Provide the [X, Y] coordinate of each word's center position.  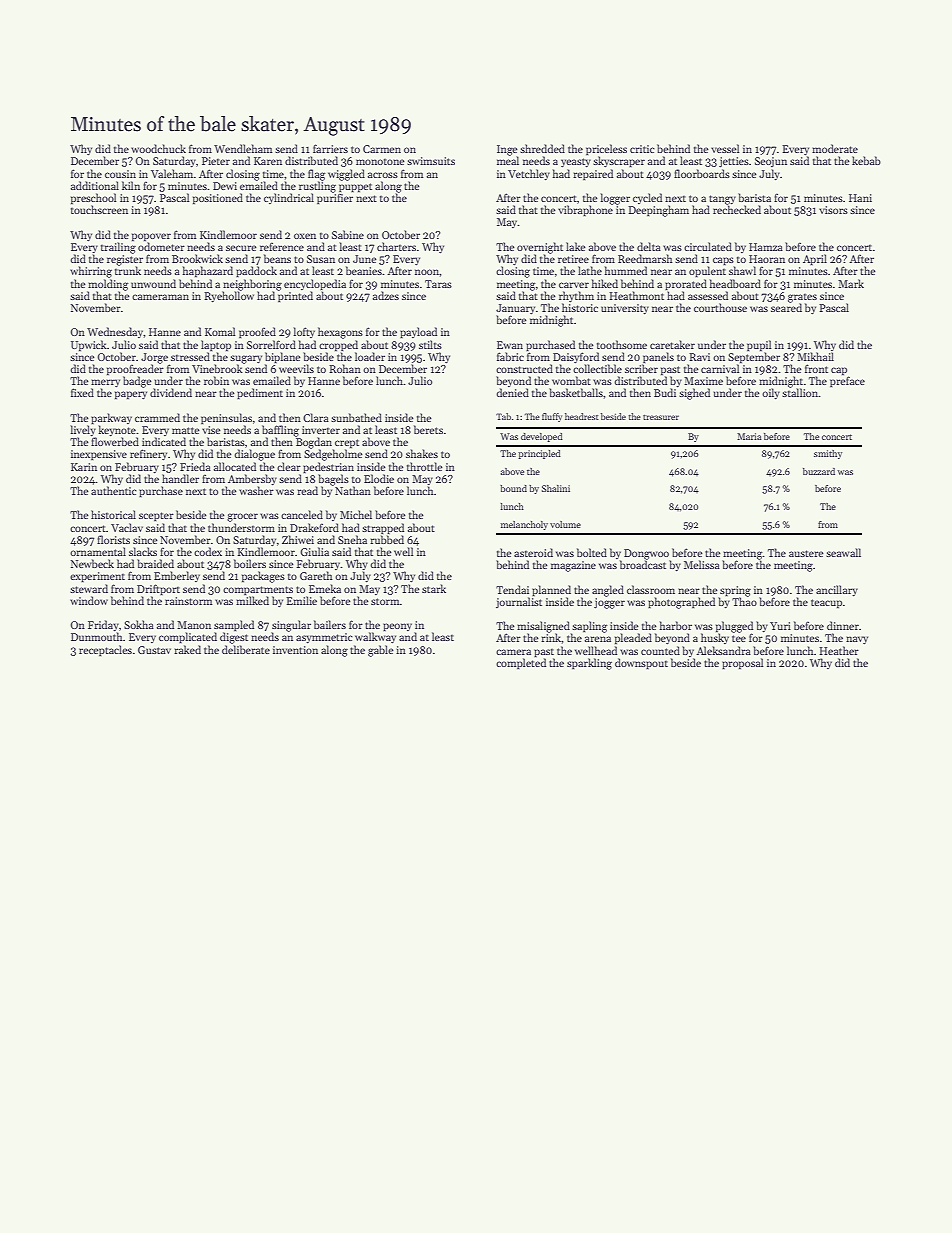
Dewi [225, 186]
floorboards [702, 173]
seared [786, 307]
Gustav [154, 650]
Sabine [348, 234]
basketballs [576, 392]
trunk [128, 270]
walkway [375, 637]
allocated [235, 466]
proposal [742, 664]
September [754, 358]
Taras [438, 284]
